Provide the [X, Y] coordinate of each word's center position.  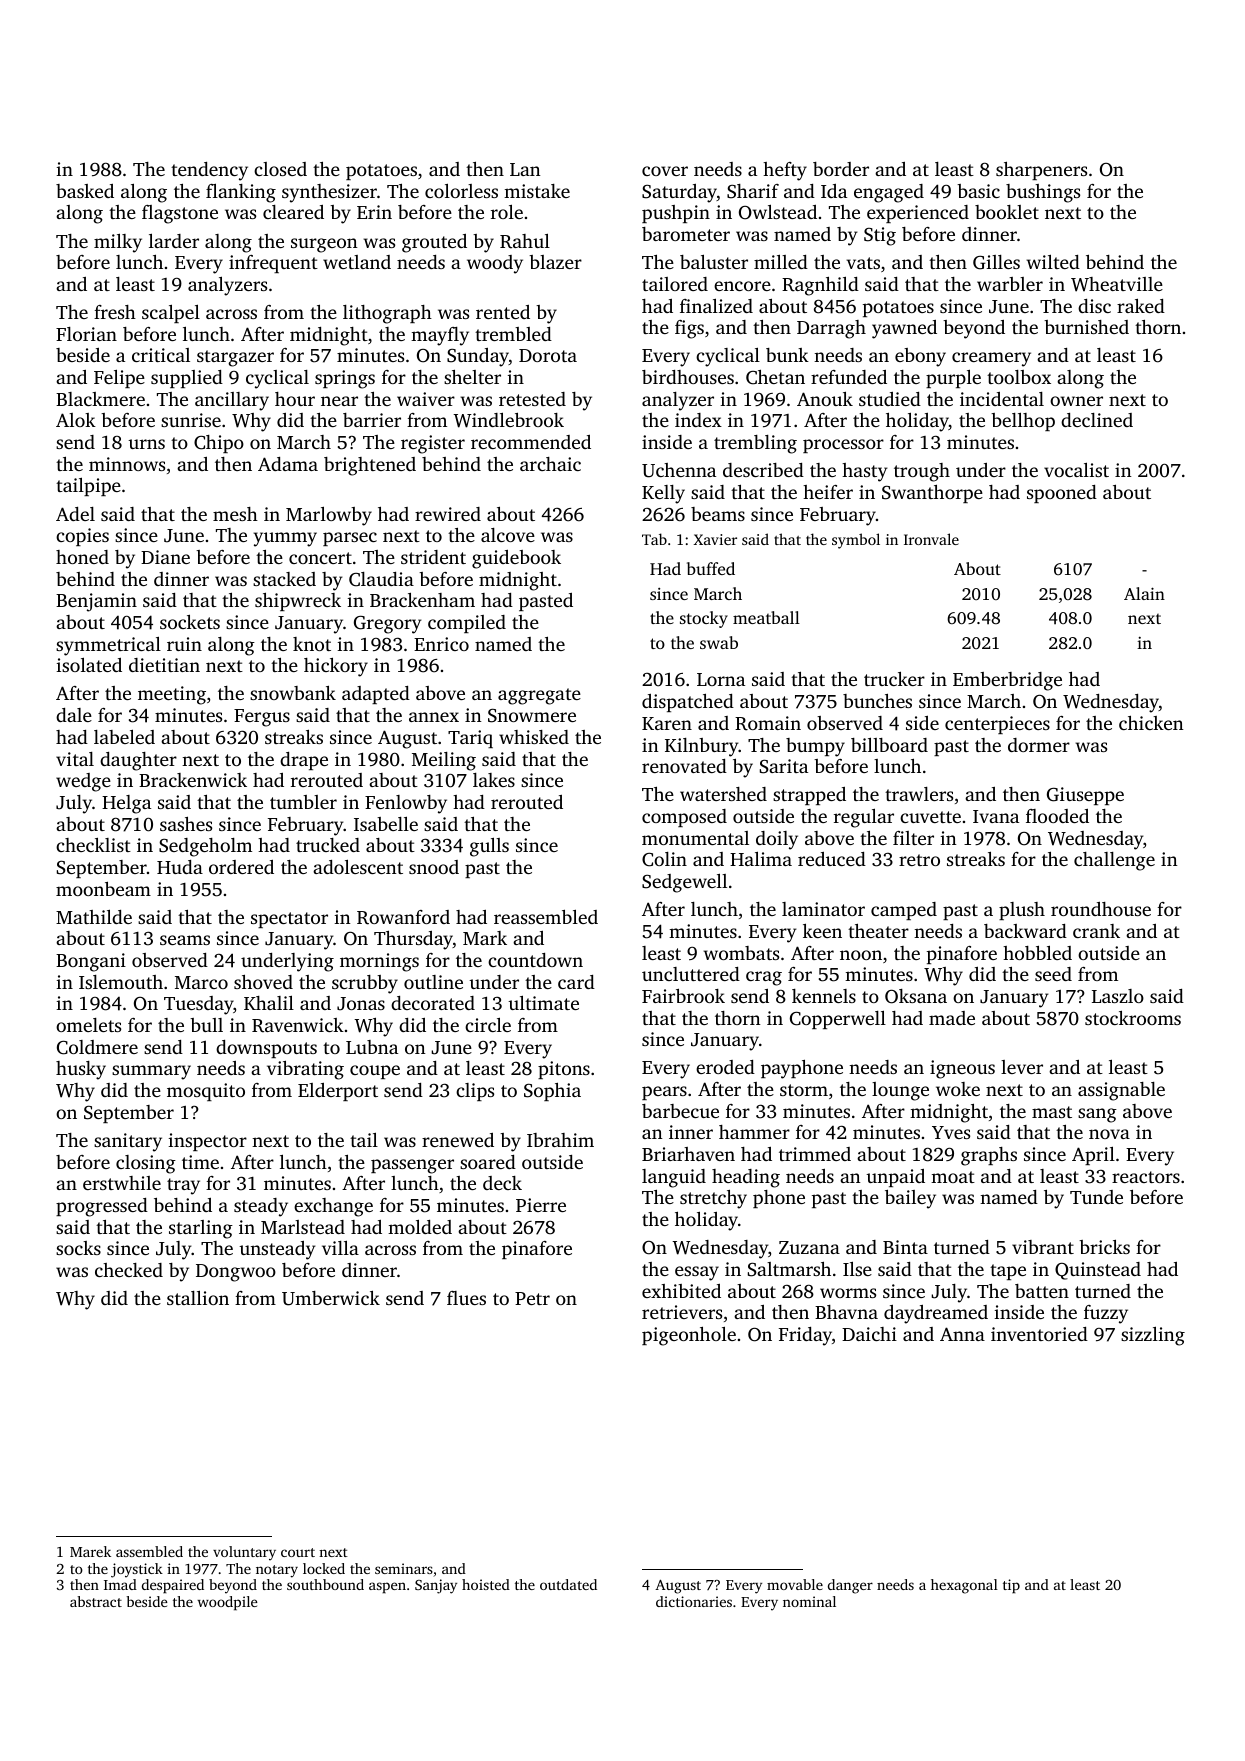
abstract [96, 1601]
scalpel [171, 314]
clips [475, 1092]
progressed [102, 1207]
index [698, 420]
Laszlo [1118, 996]
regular [864, 818]
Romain [768, 723]
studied [890, 399]
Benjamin [96, 602]
